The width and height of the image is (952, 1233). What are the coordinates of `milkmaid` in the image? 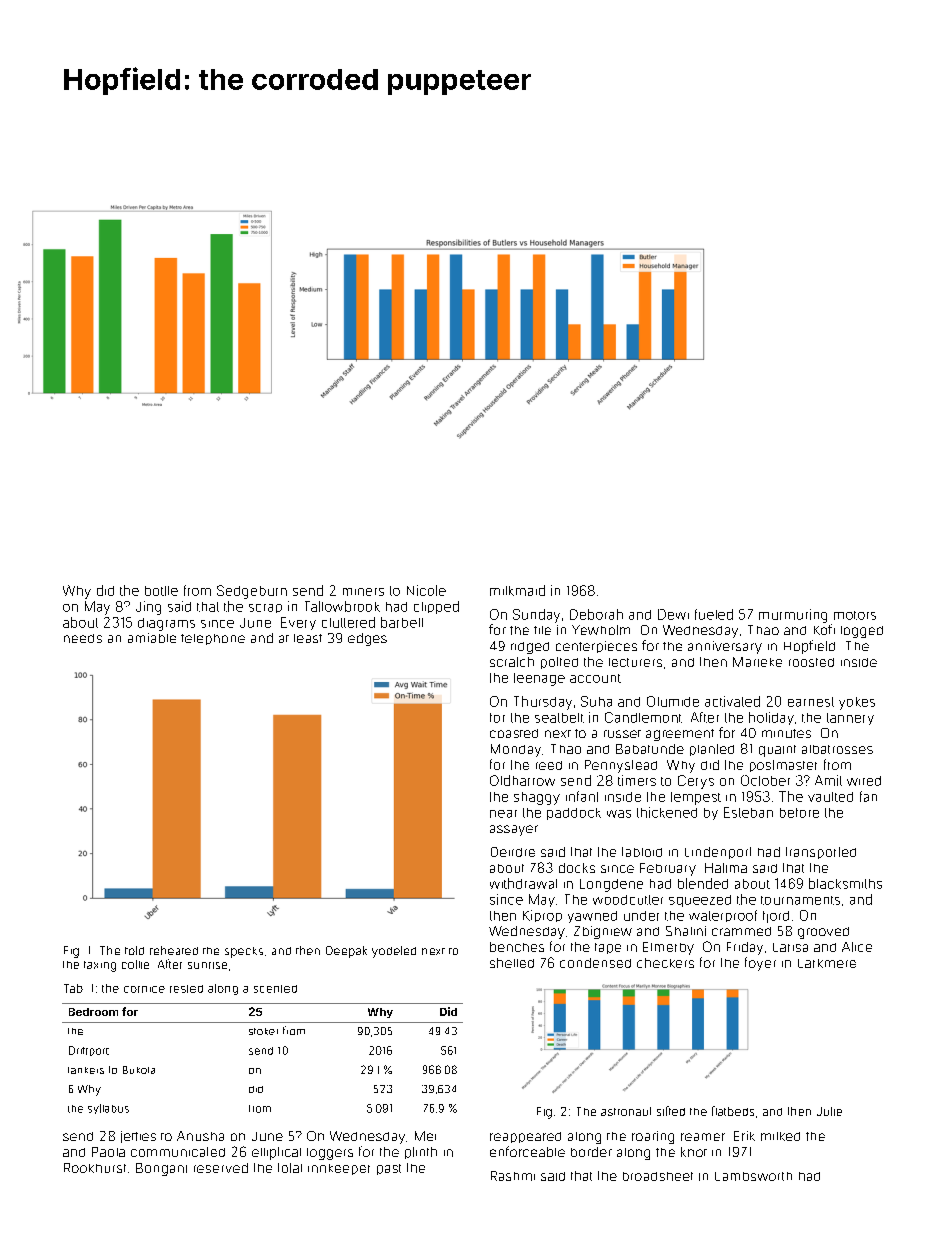 It's located at (517, 590).
